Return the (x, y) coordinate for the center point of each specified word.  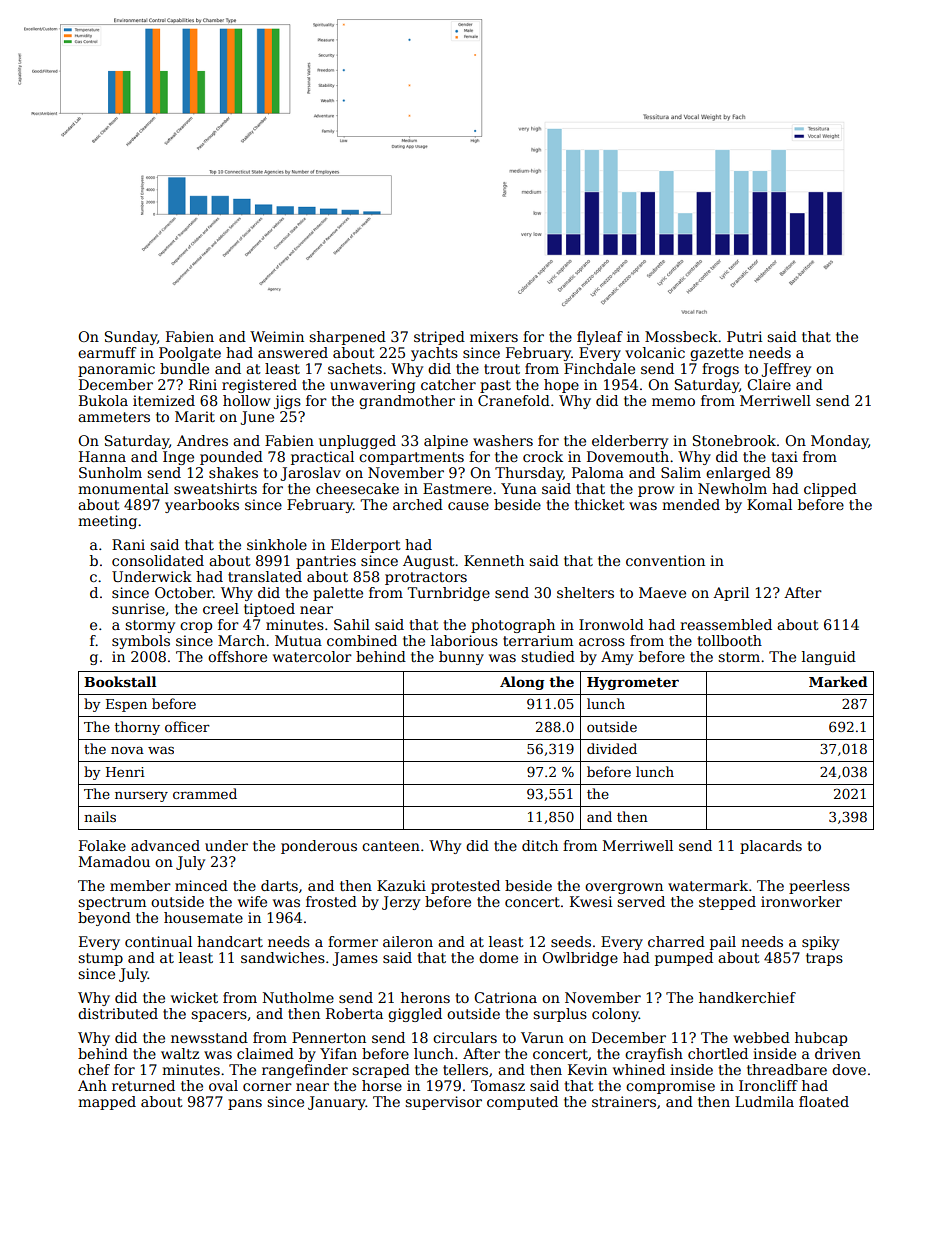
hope (561, 386)
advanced (165, 845)
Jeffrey (786, 370)
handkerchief (747, 997)
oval (223, 1085)
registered (259, 386)
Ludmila (764, 1101)
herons (425, 997)
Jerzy (401, 903)
